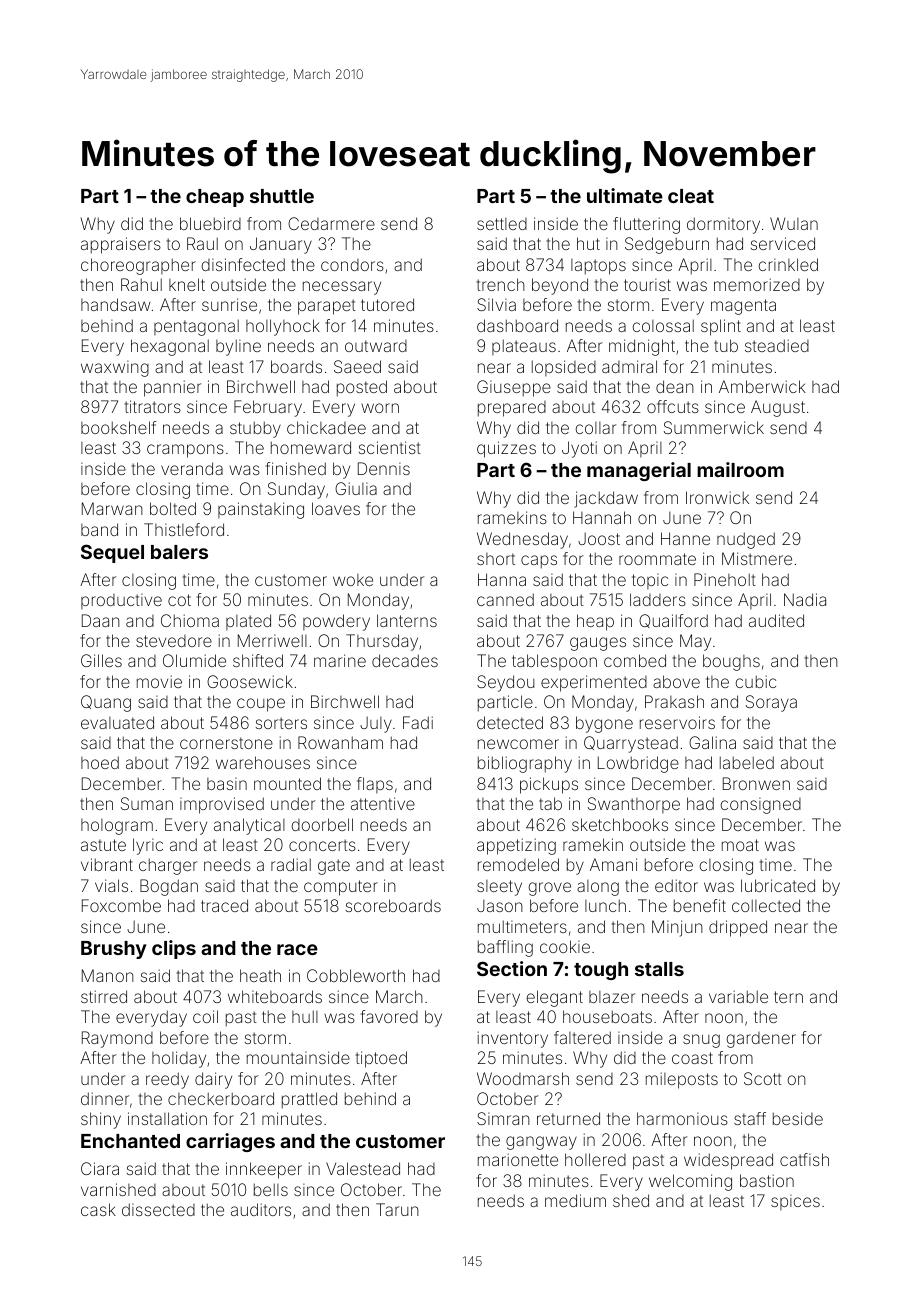 The width and height of the screenshot is (924, 1314). Describe the element at coordinates (639, 471) in the screenshot. I see `managerial` at that location.
